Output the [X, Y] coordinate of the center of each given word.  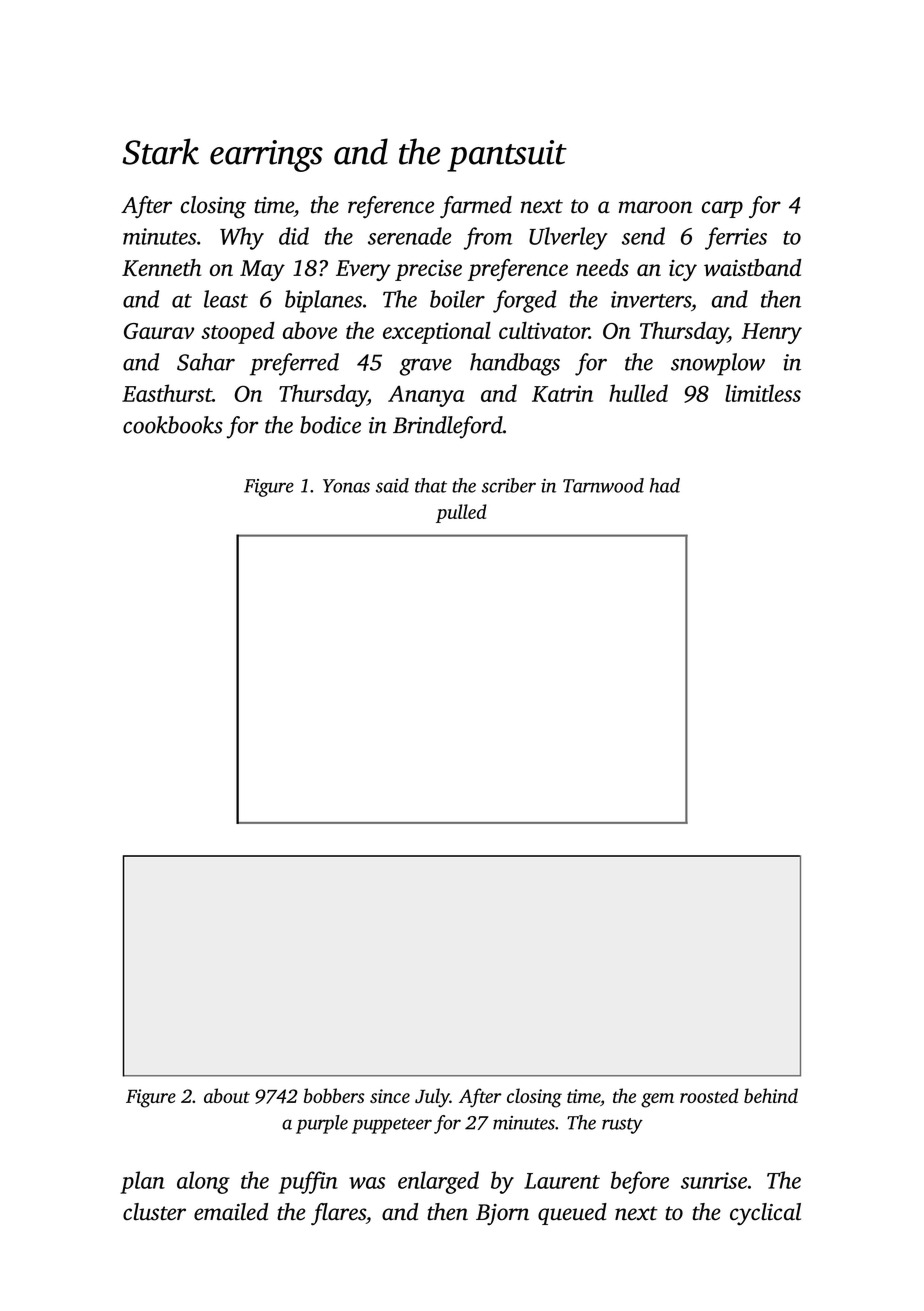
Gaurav [159, 331]
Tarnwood [603, 485]
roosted [709, 1095]
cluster [154, 1212]
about [227, 1095]
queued [572, 1214]
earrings [266, 156]
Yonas [346, 486]
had [665, 485]
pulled [461, 513]
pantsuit [507, 156]
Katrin [562, 393]
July [432, 1098]
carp [722, 209]
